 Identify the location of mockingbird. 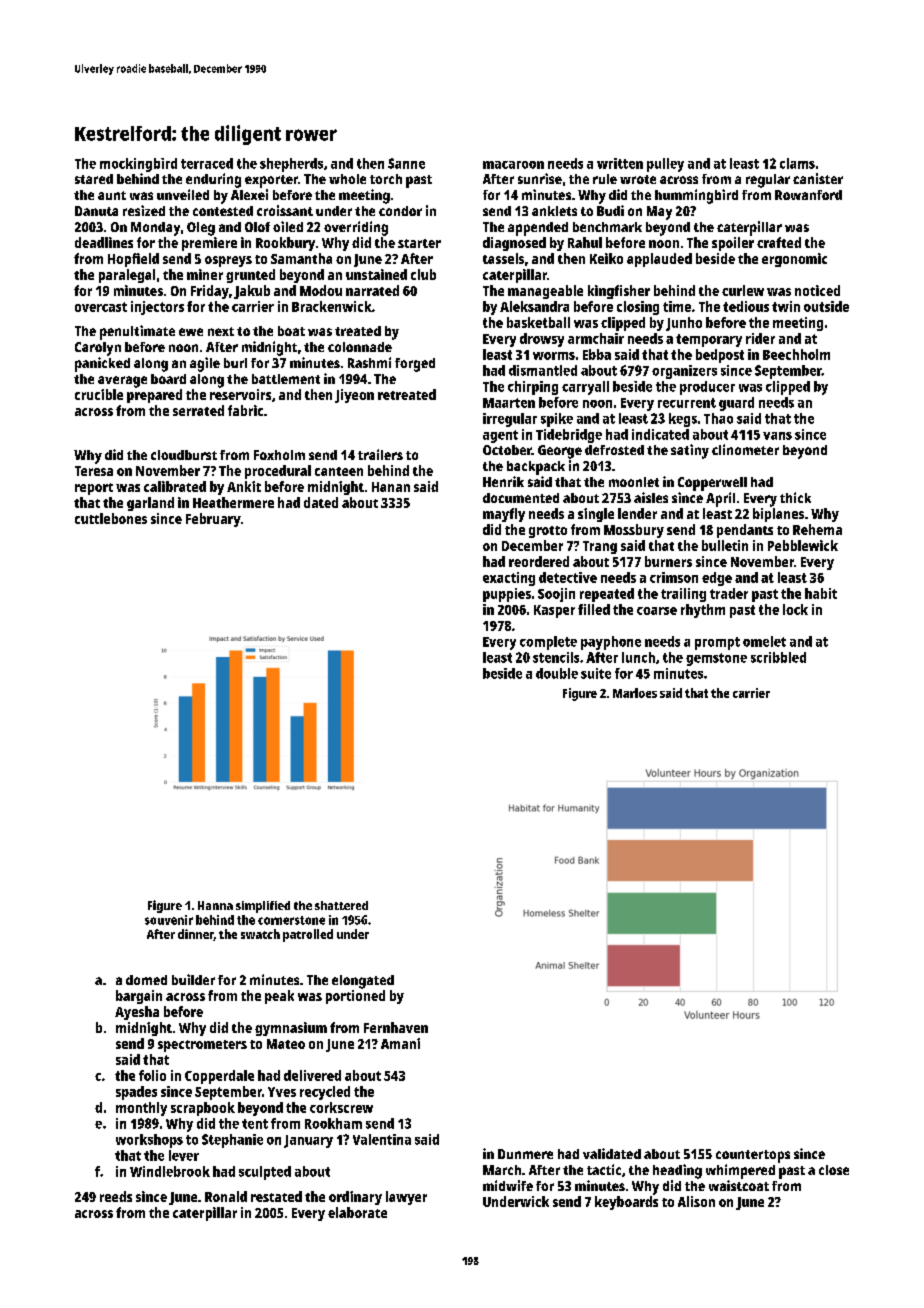
(138, 165).
